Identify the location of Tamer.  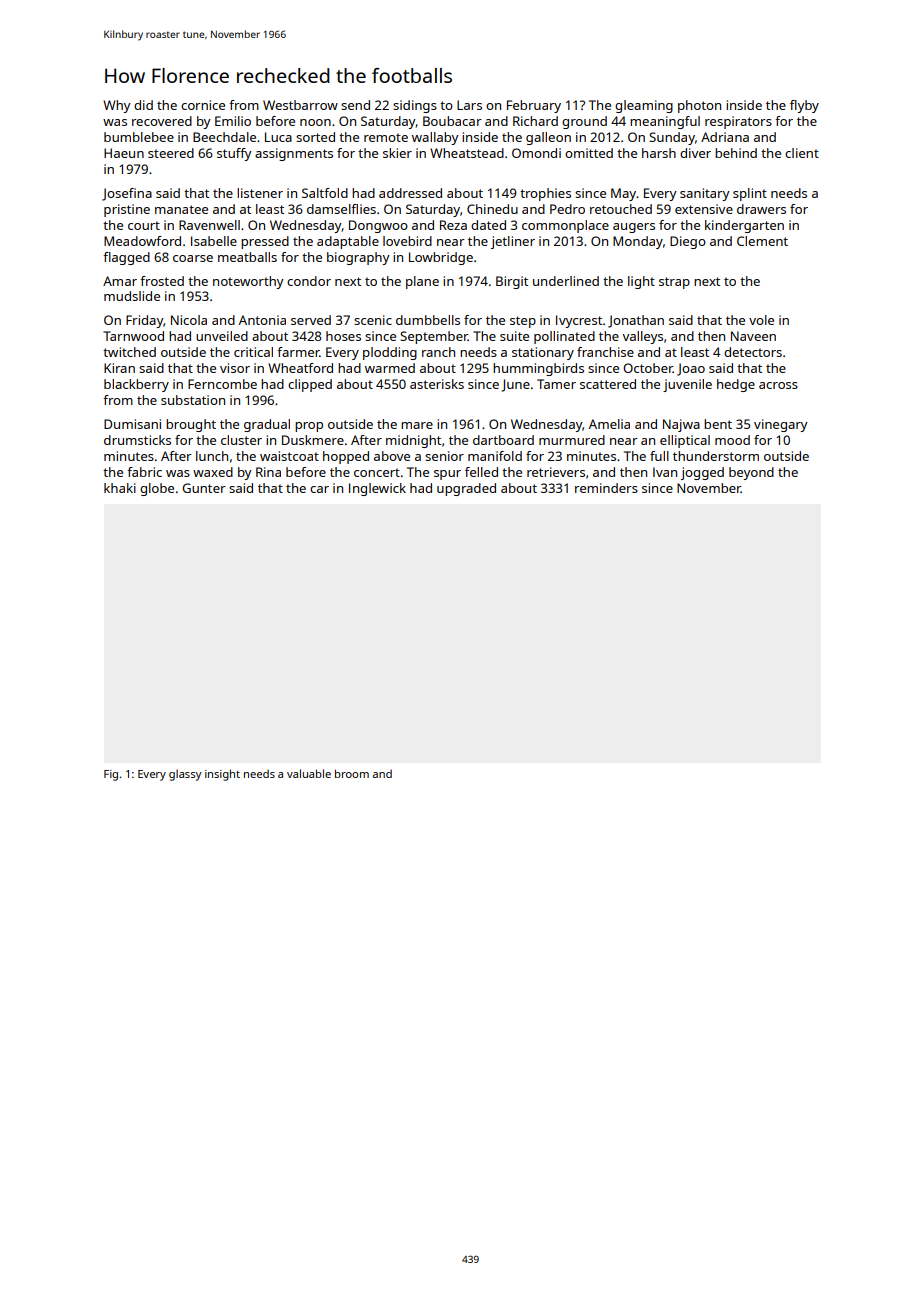
(556, 384).
